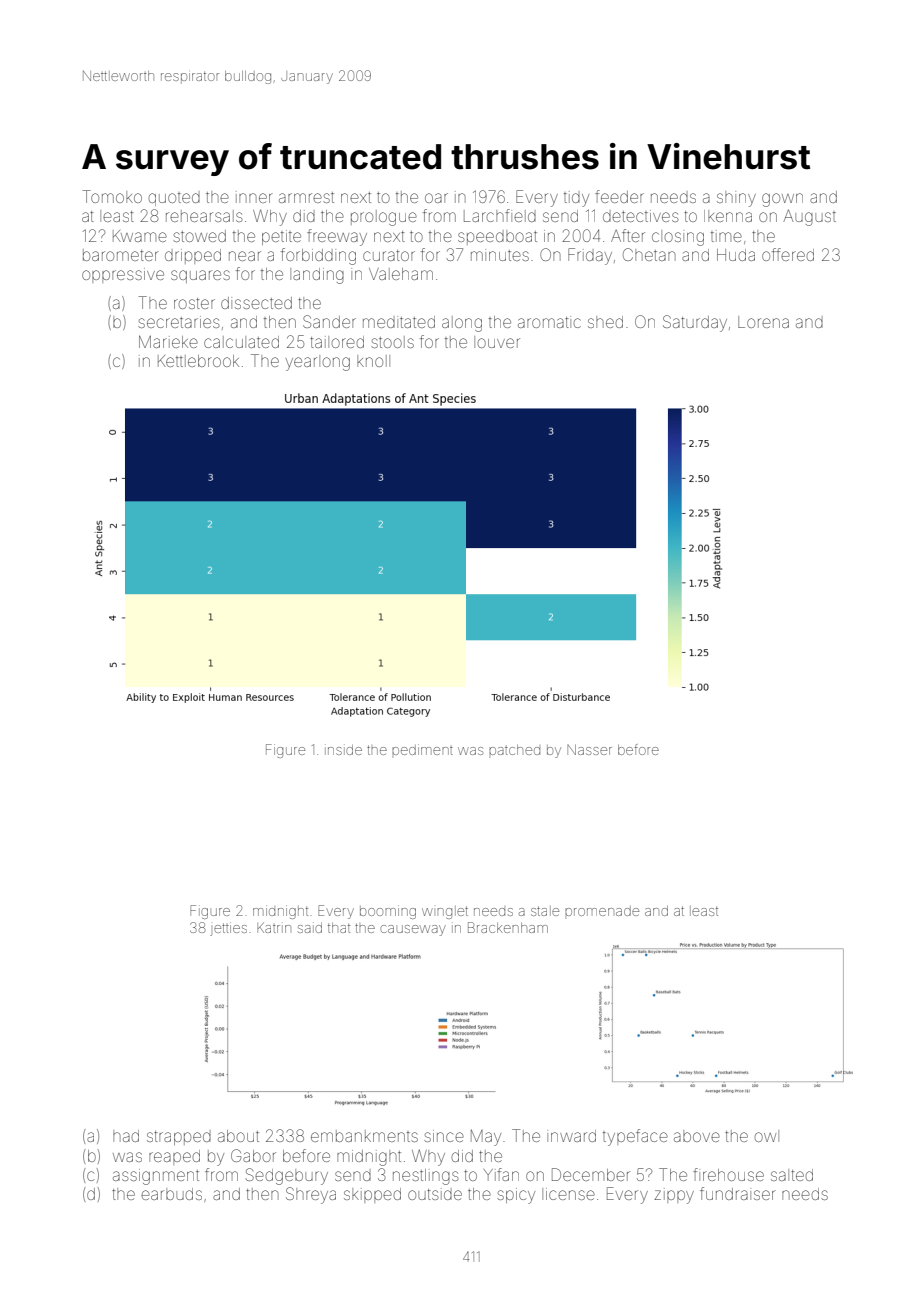 Image resolution: width=924 pixels, height=1311 pixels. Describe the element at coordinates (171, 1194) in the image. I see `earbuds` at that location.
